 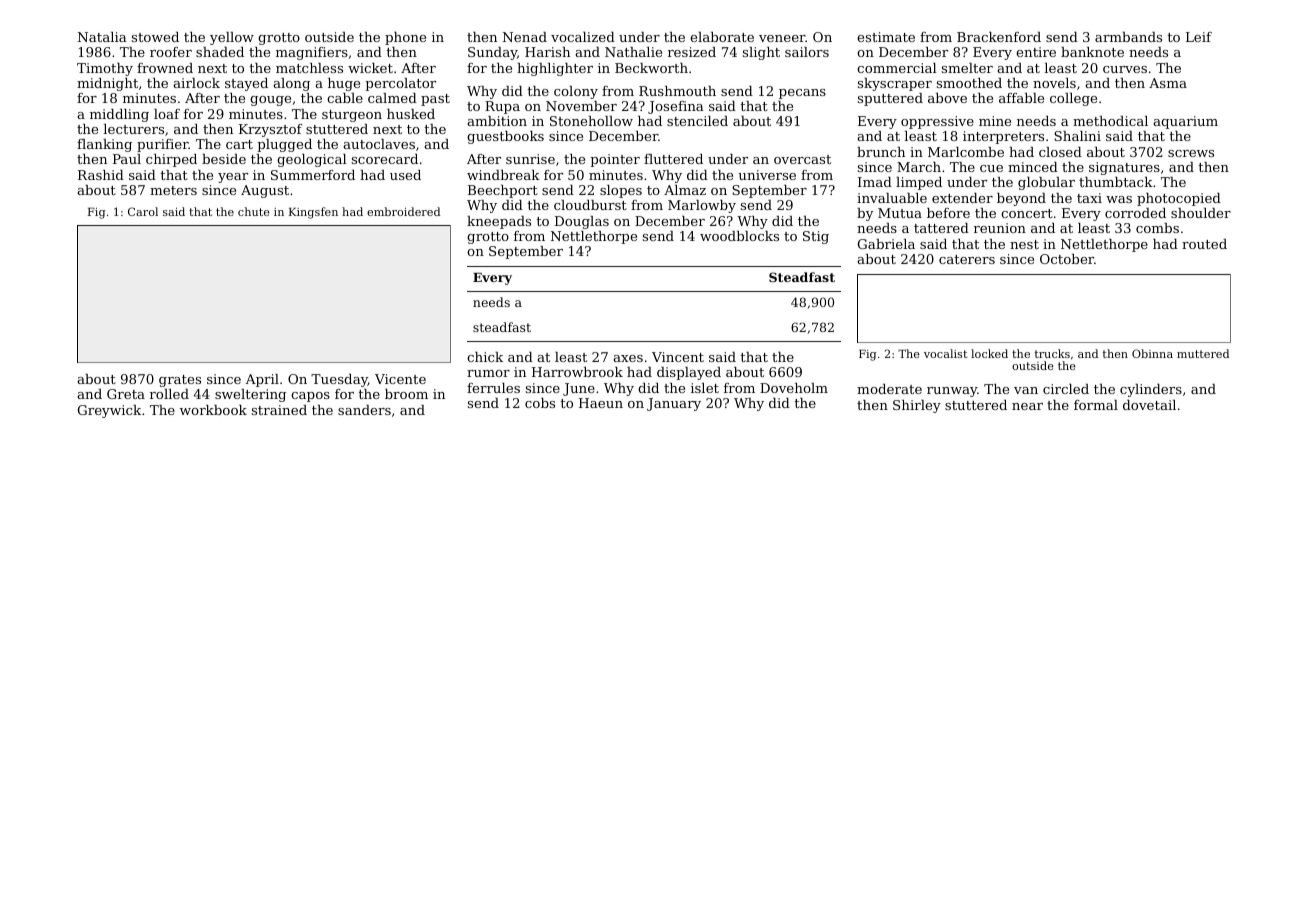 What do you see at coordinates (271, 130) in the image?
I see `Krzysztof` at bounding box center [271, 130].
